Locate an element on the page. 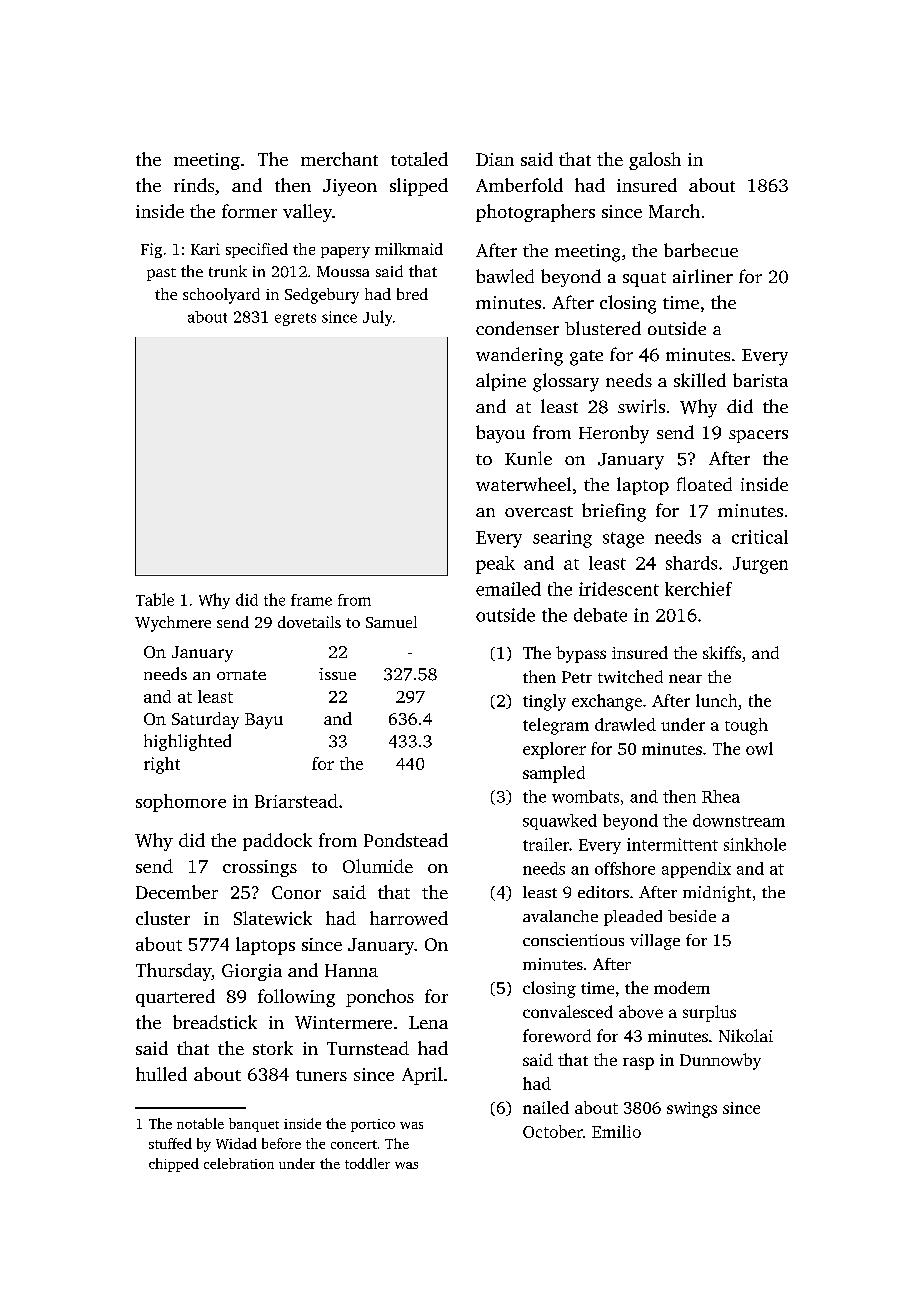 The width and height of the page is (924, 1311). April is located at coordinates (422, 1076).
